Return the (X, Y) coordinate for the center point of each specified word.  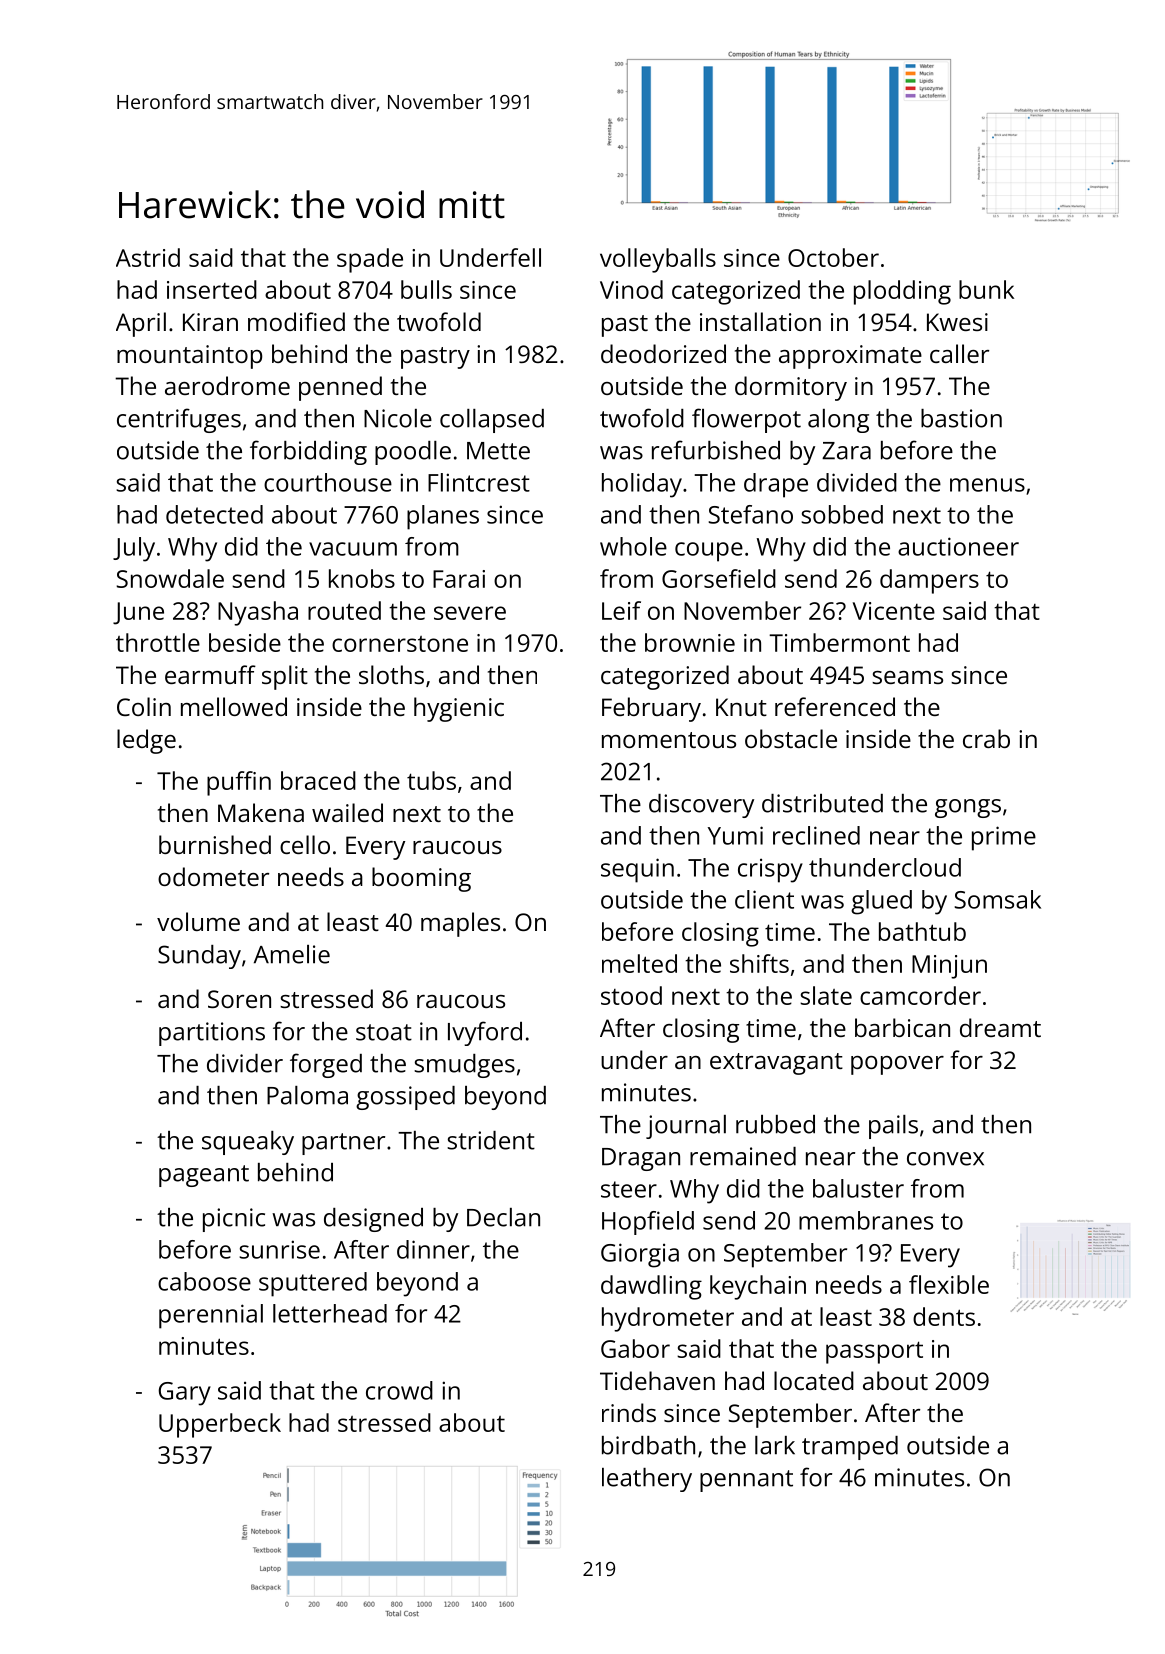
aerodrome (227, 385)
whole (633, 546)
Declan (503, 1217)
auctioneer (958, 546)
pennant (746, 1481)
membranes (866, 1220)
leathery (647, 1480)
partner (343, 1144)
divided (857, 482)
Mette (498, 451)
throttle (158, 642)
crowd (399, 1390)
